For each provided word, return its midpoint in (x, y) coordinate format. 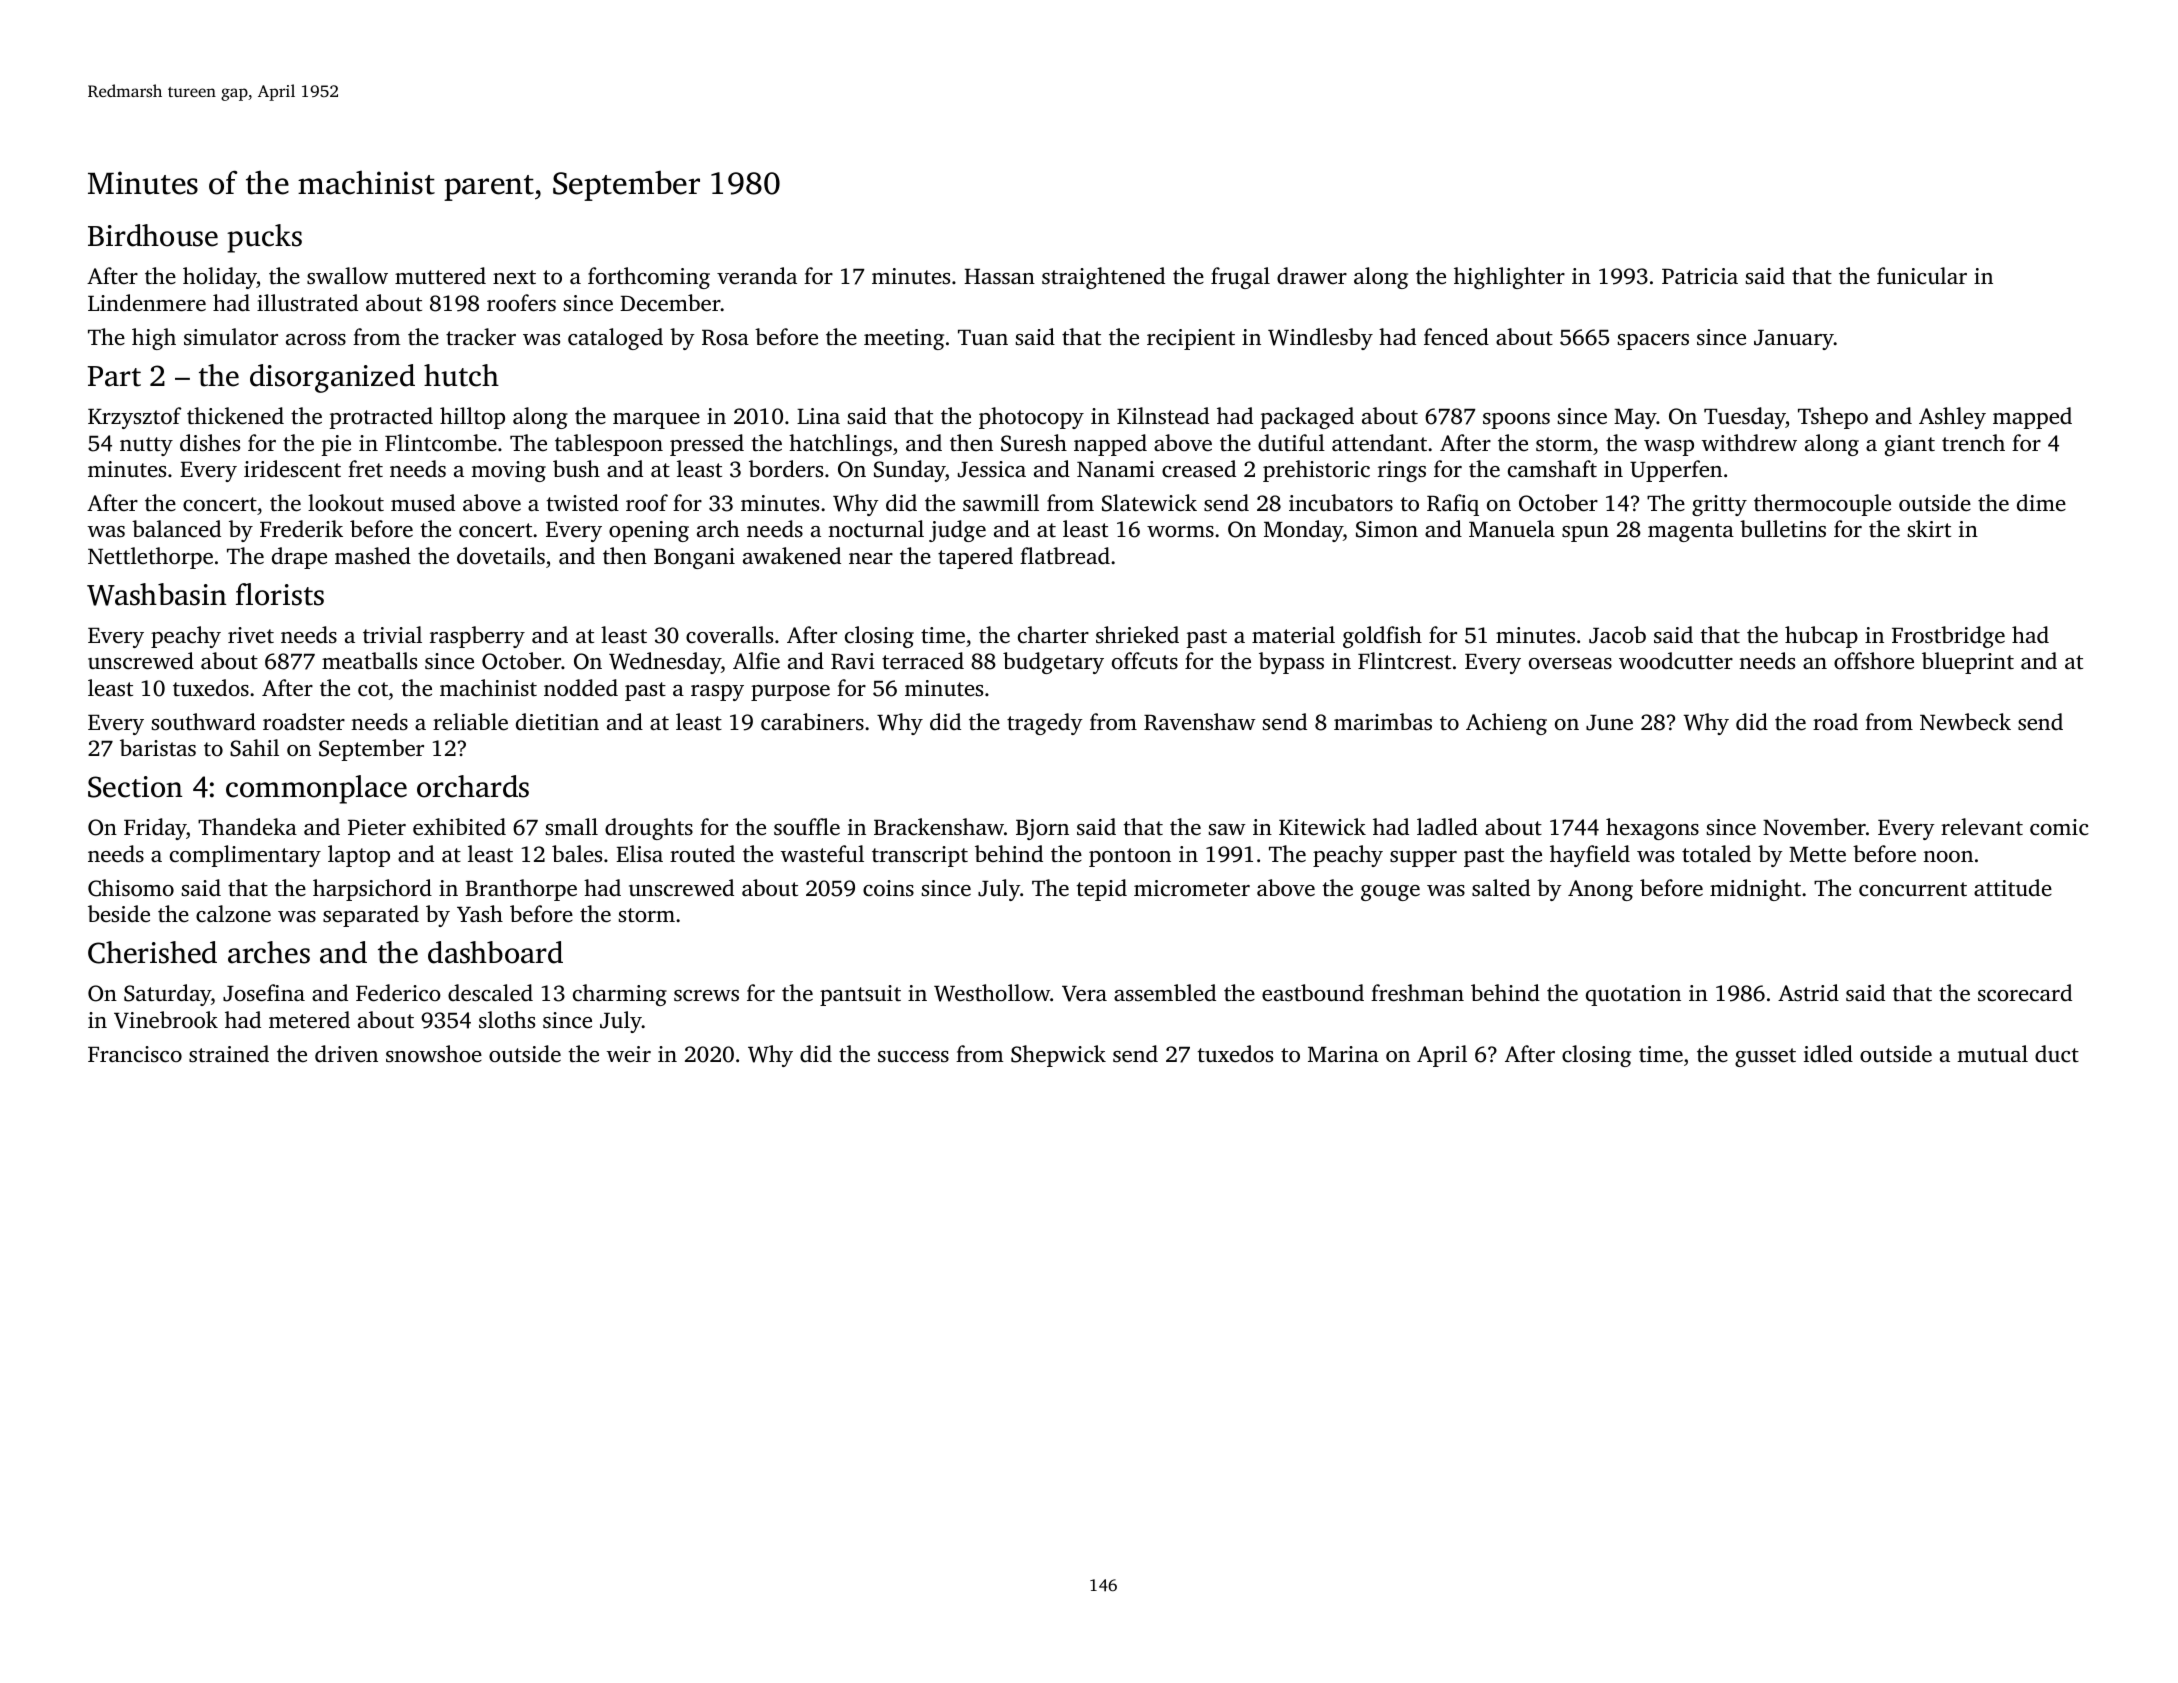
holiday (220, 278)
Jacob (1617, 635)
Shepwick (1058, 1056)
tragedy (1045, 724)
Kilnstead (1163, 416)
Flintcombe (441, 443)
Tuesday (1745, 418)
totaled (1716, 853)
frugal (1240, 278)
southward (204, 722)
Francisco (135, 1054)
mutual (1992, 1053)
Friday (155, 829)
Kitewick (1322, 827)
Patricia (1700, 276)
